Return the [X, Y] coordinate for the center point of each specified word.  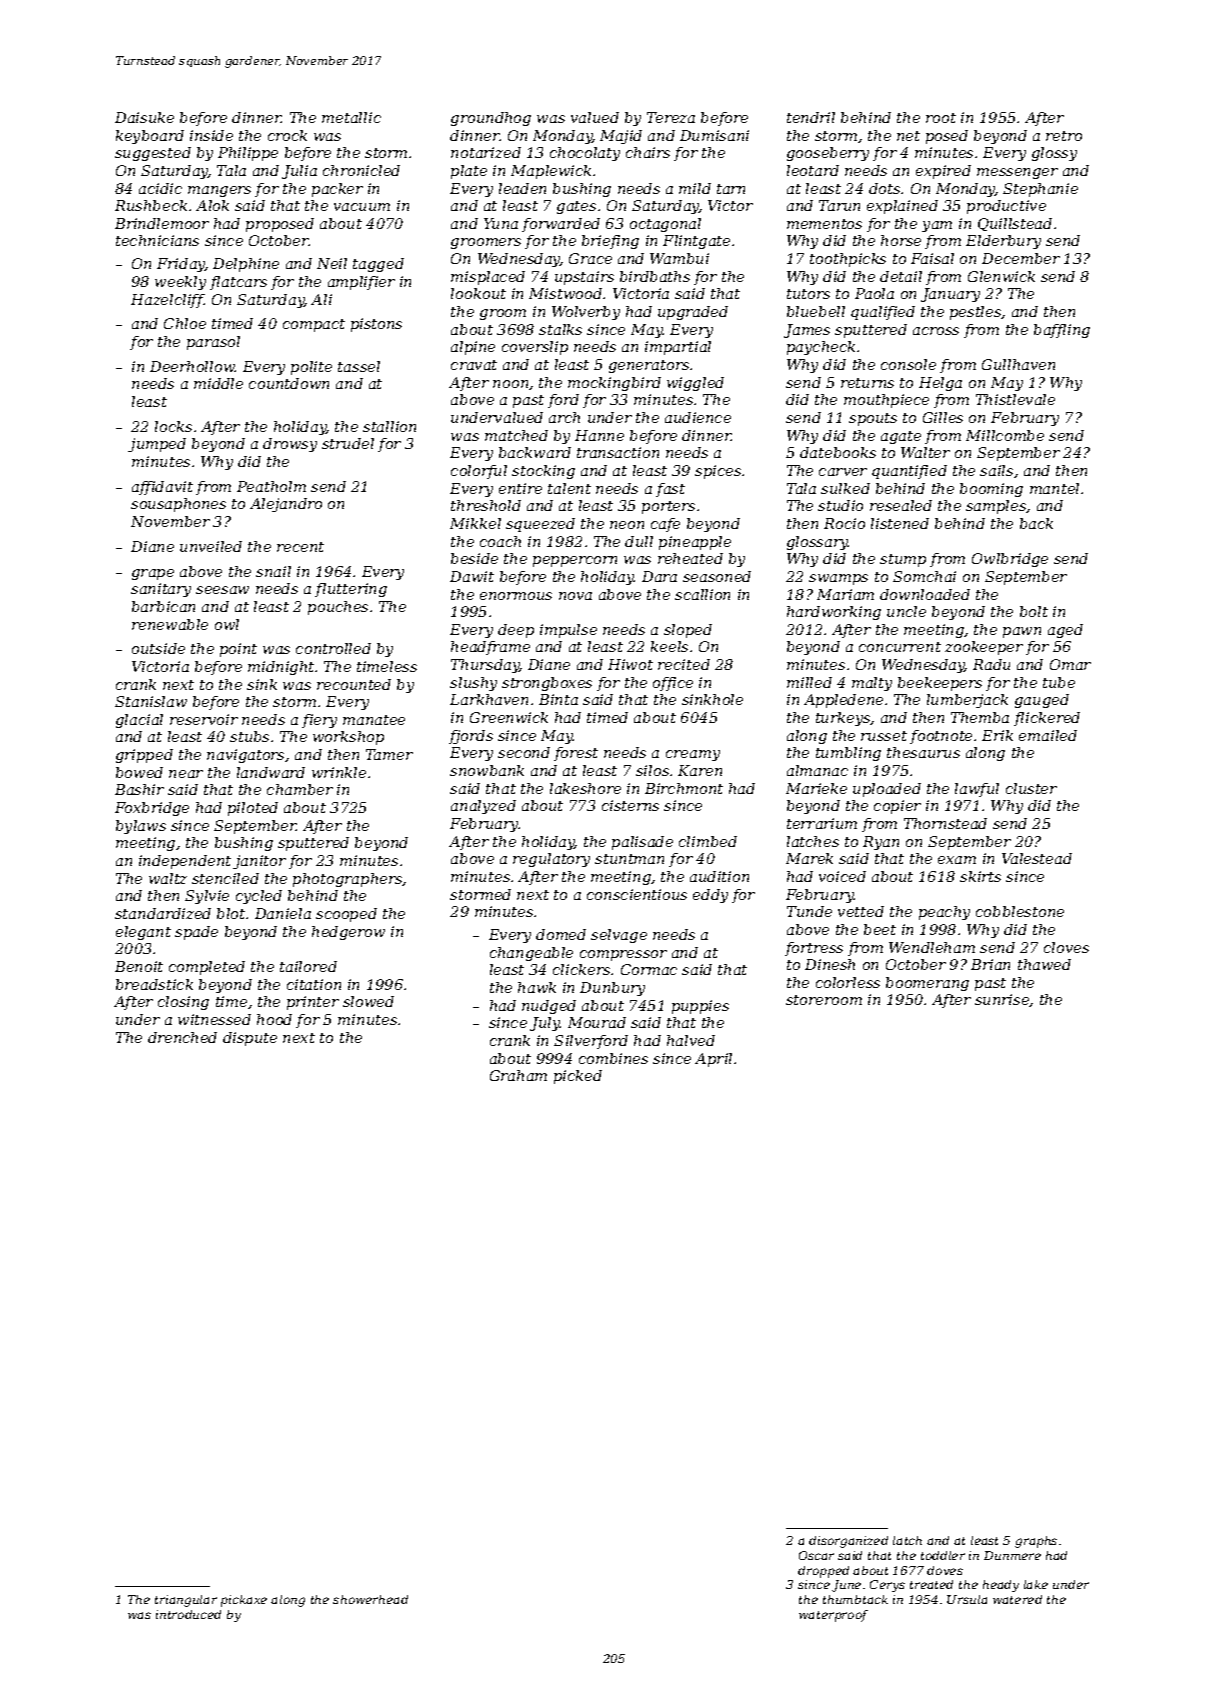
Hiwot [630, 664]
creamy [693, 755]
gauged [1042, 701]
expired [943, 172]
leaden [522, 188]
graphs [1036, 1542]
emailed [1048, 735]
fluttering [351, 590]
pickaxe [244, 1601]
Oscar [816, 1555]
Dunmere [1012, 1555]
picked [578, 1077]
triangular [186, 1601]
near [186, 774]
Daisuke [144, 117]
